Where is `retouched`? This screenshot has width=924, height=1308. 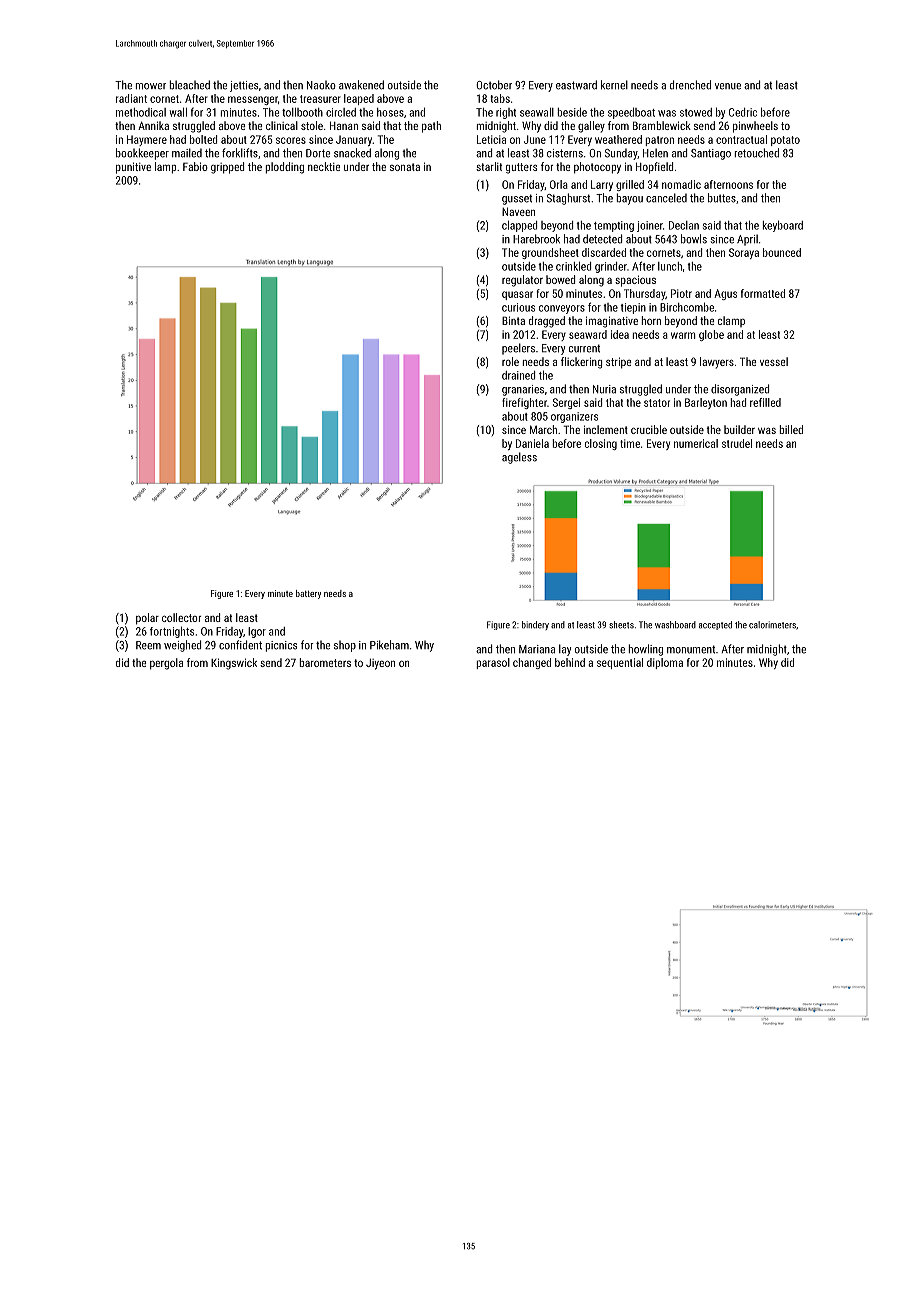
retouched is located at coordinates (756, 153).
